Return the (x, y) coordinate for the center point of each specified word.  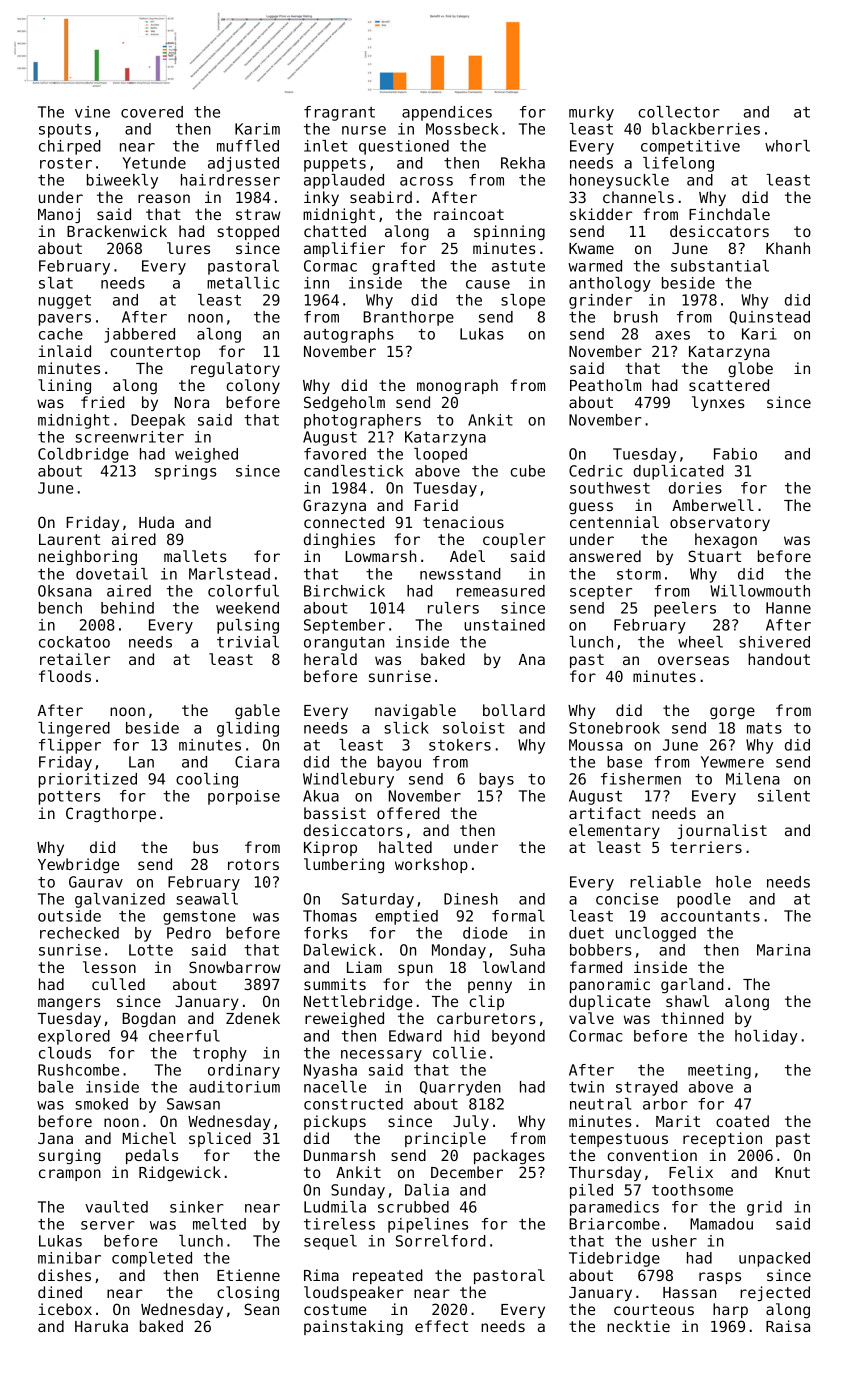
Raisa (788, 1326)
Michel (149, 1138)
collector (679, 112)
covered (152, 112)
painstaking (353, 1327)
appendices (447, 113)
